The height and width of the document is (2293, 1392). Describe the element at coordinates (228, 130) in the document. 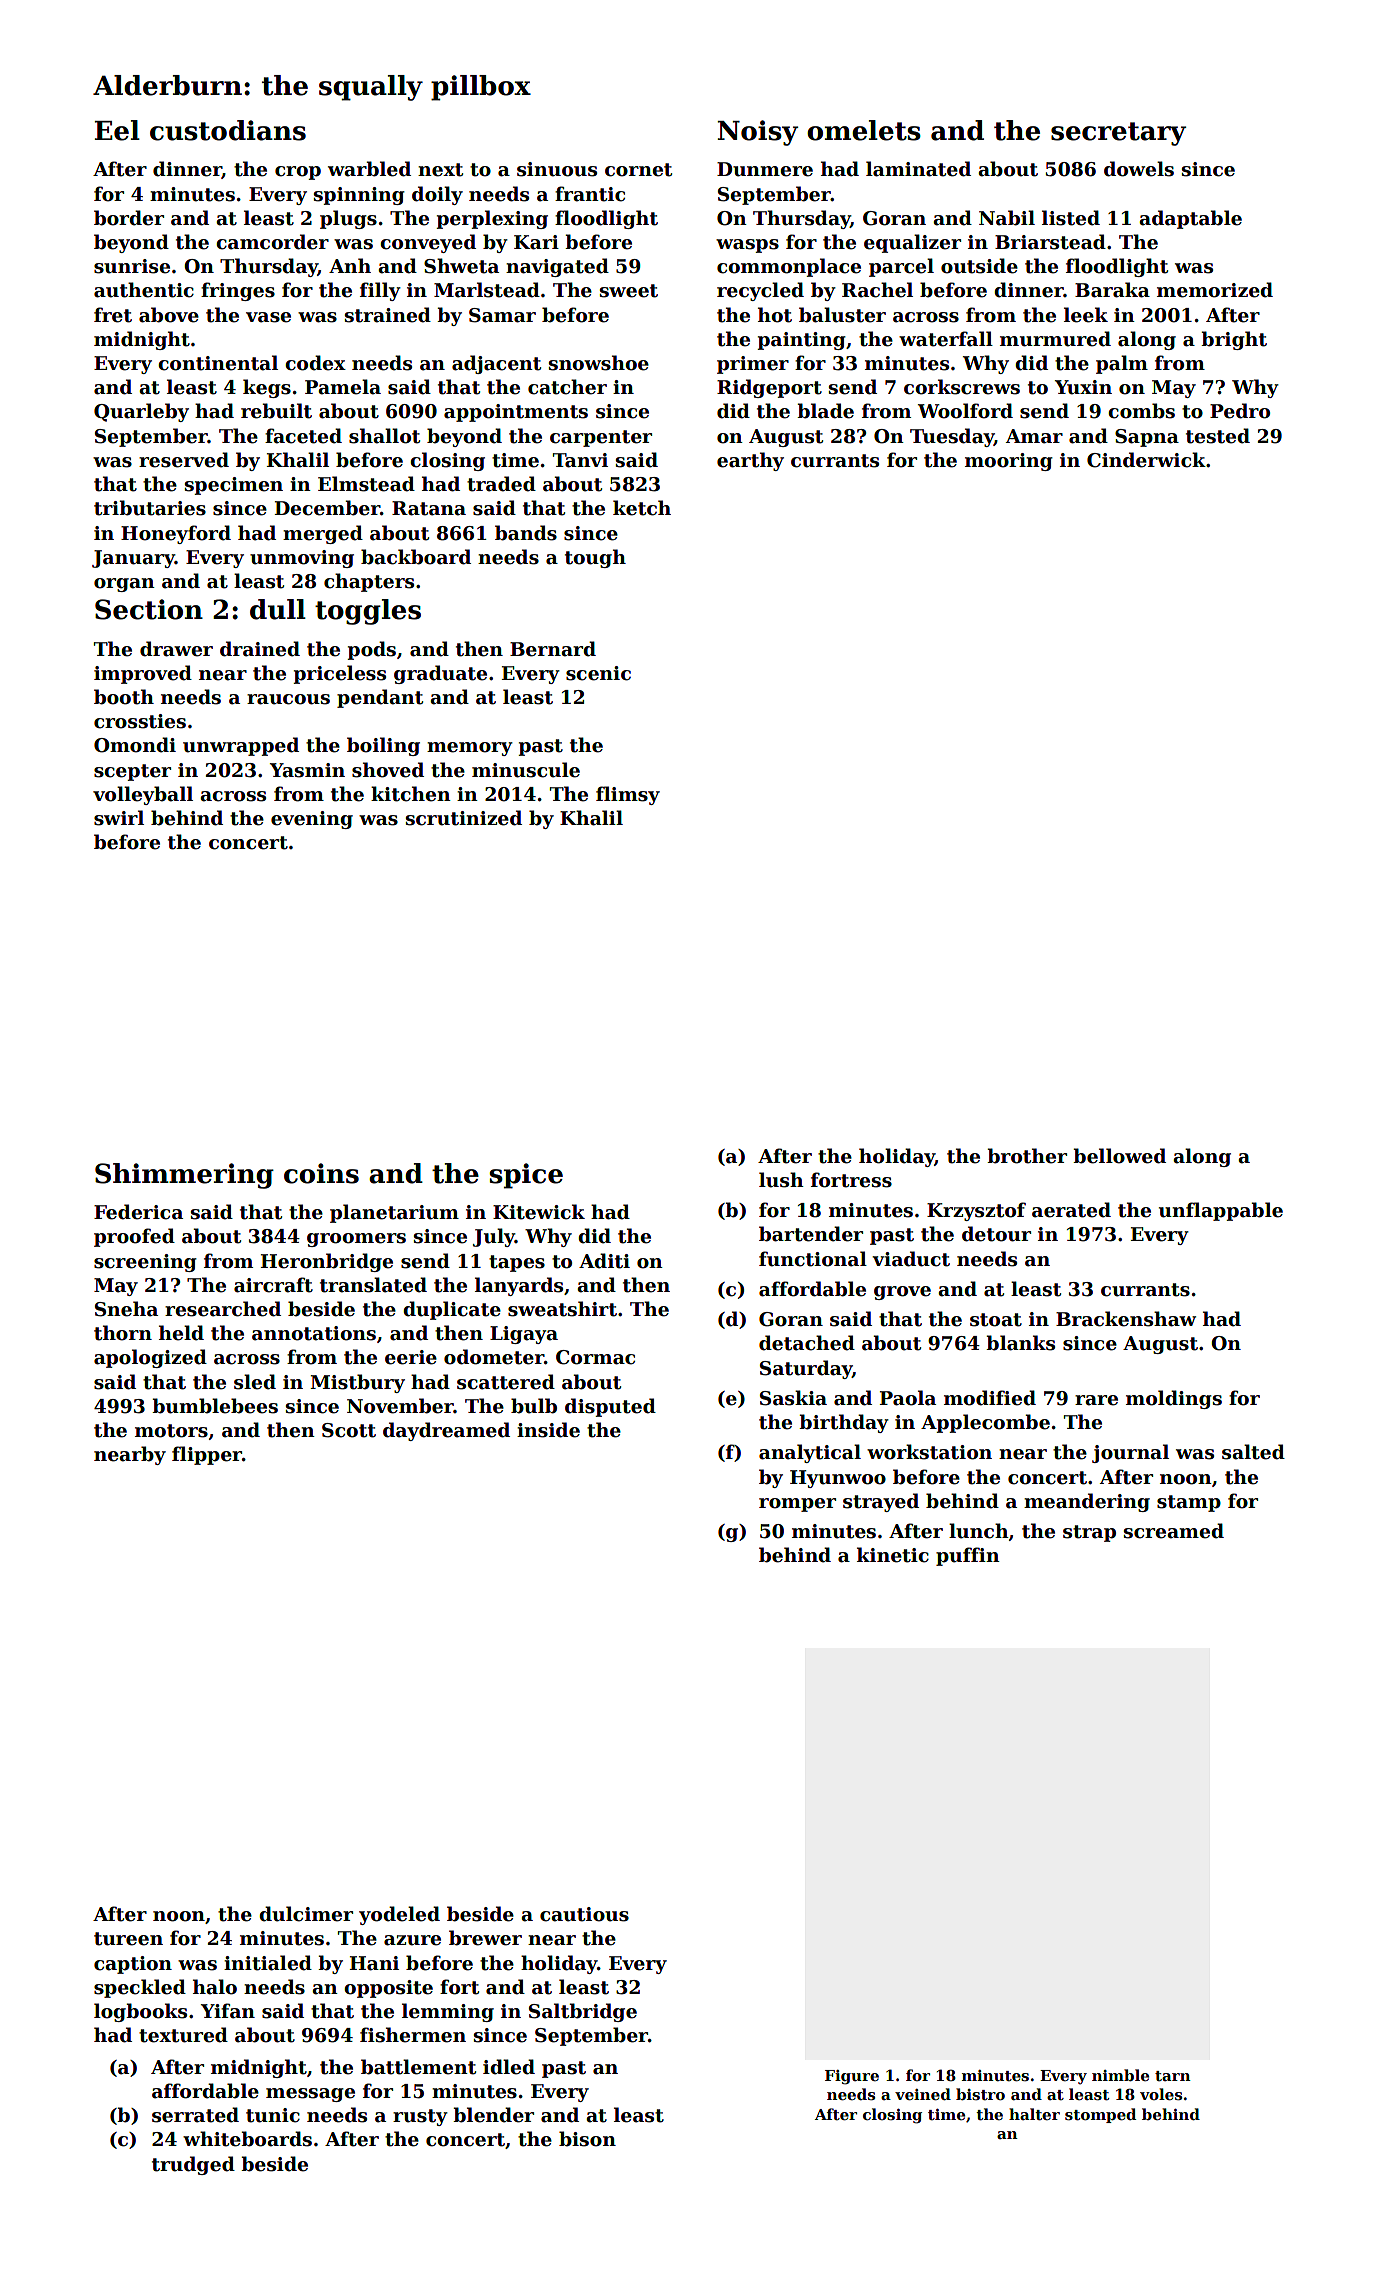

I see `custodians` at that location.
